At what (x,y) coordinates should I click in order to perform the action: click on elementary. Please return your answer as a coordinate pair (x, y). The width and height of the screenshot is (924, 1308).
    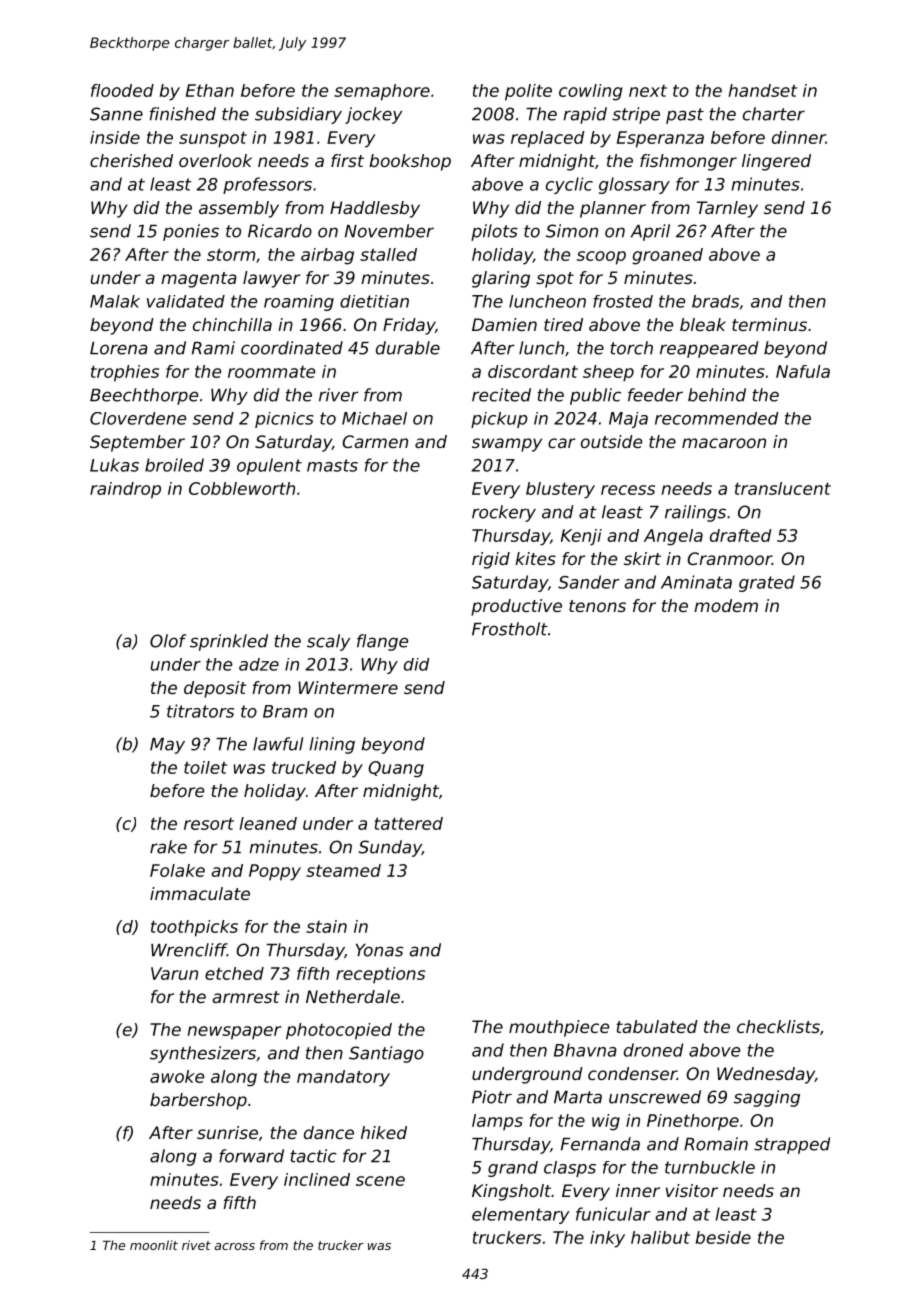
    Looking at the image, I should click on (520, 1215).
